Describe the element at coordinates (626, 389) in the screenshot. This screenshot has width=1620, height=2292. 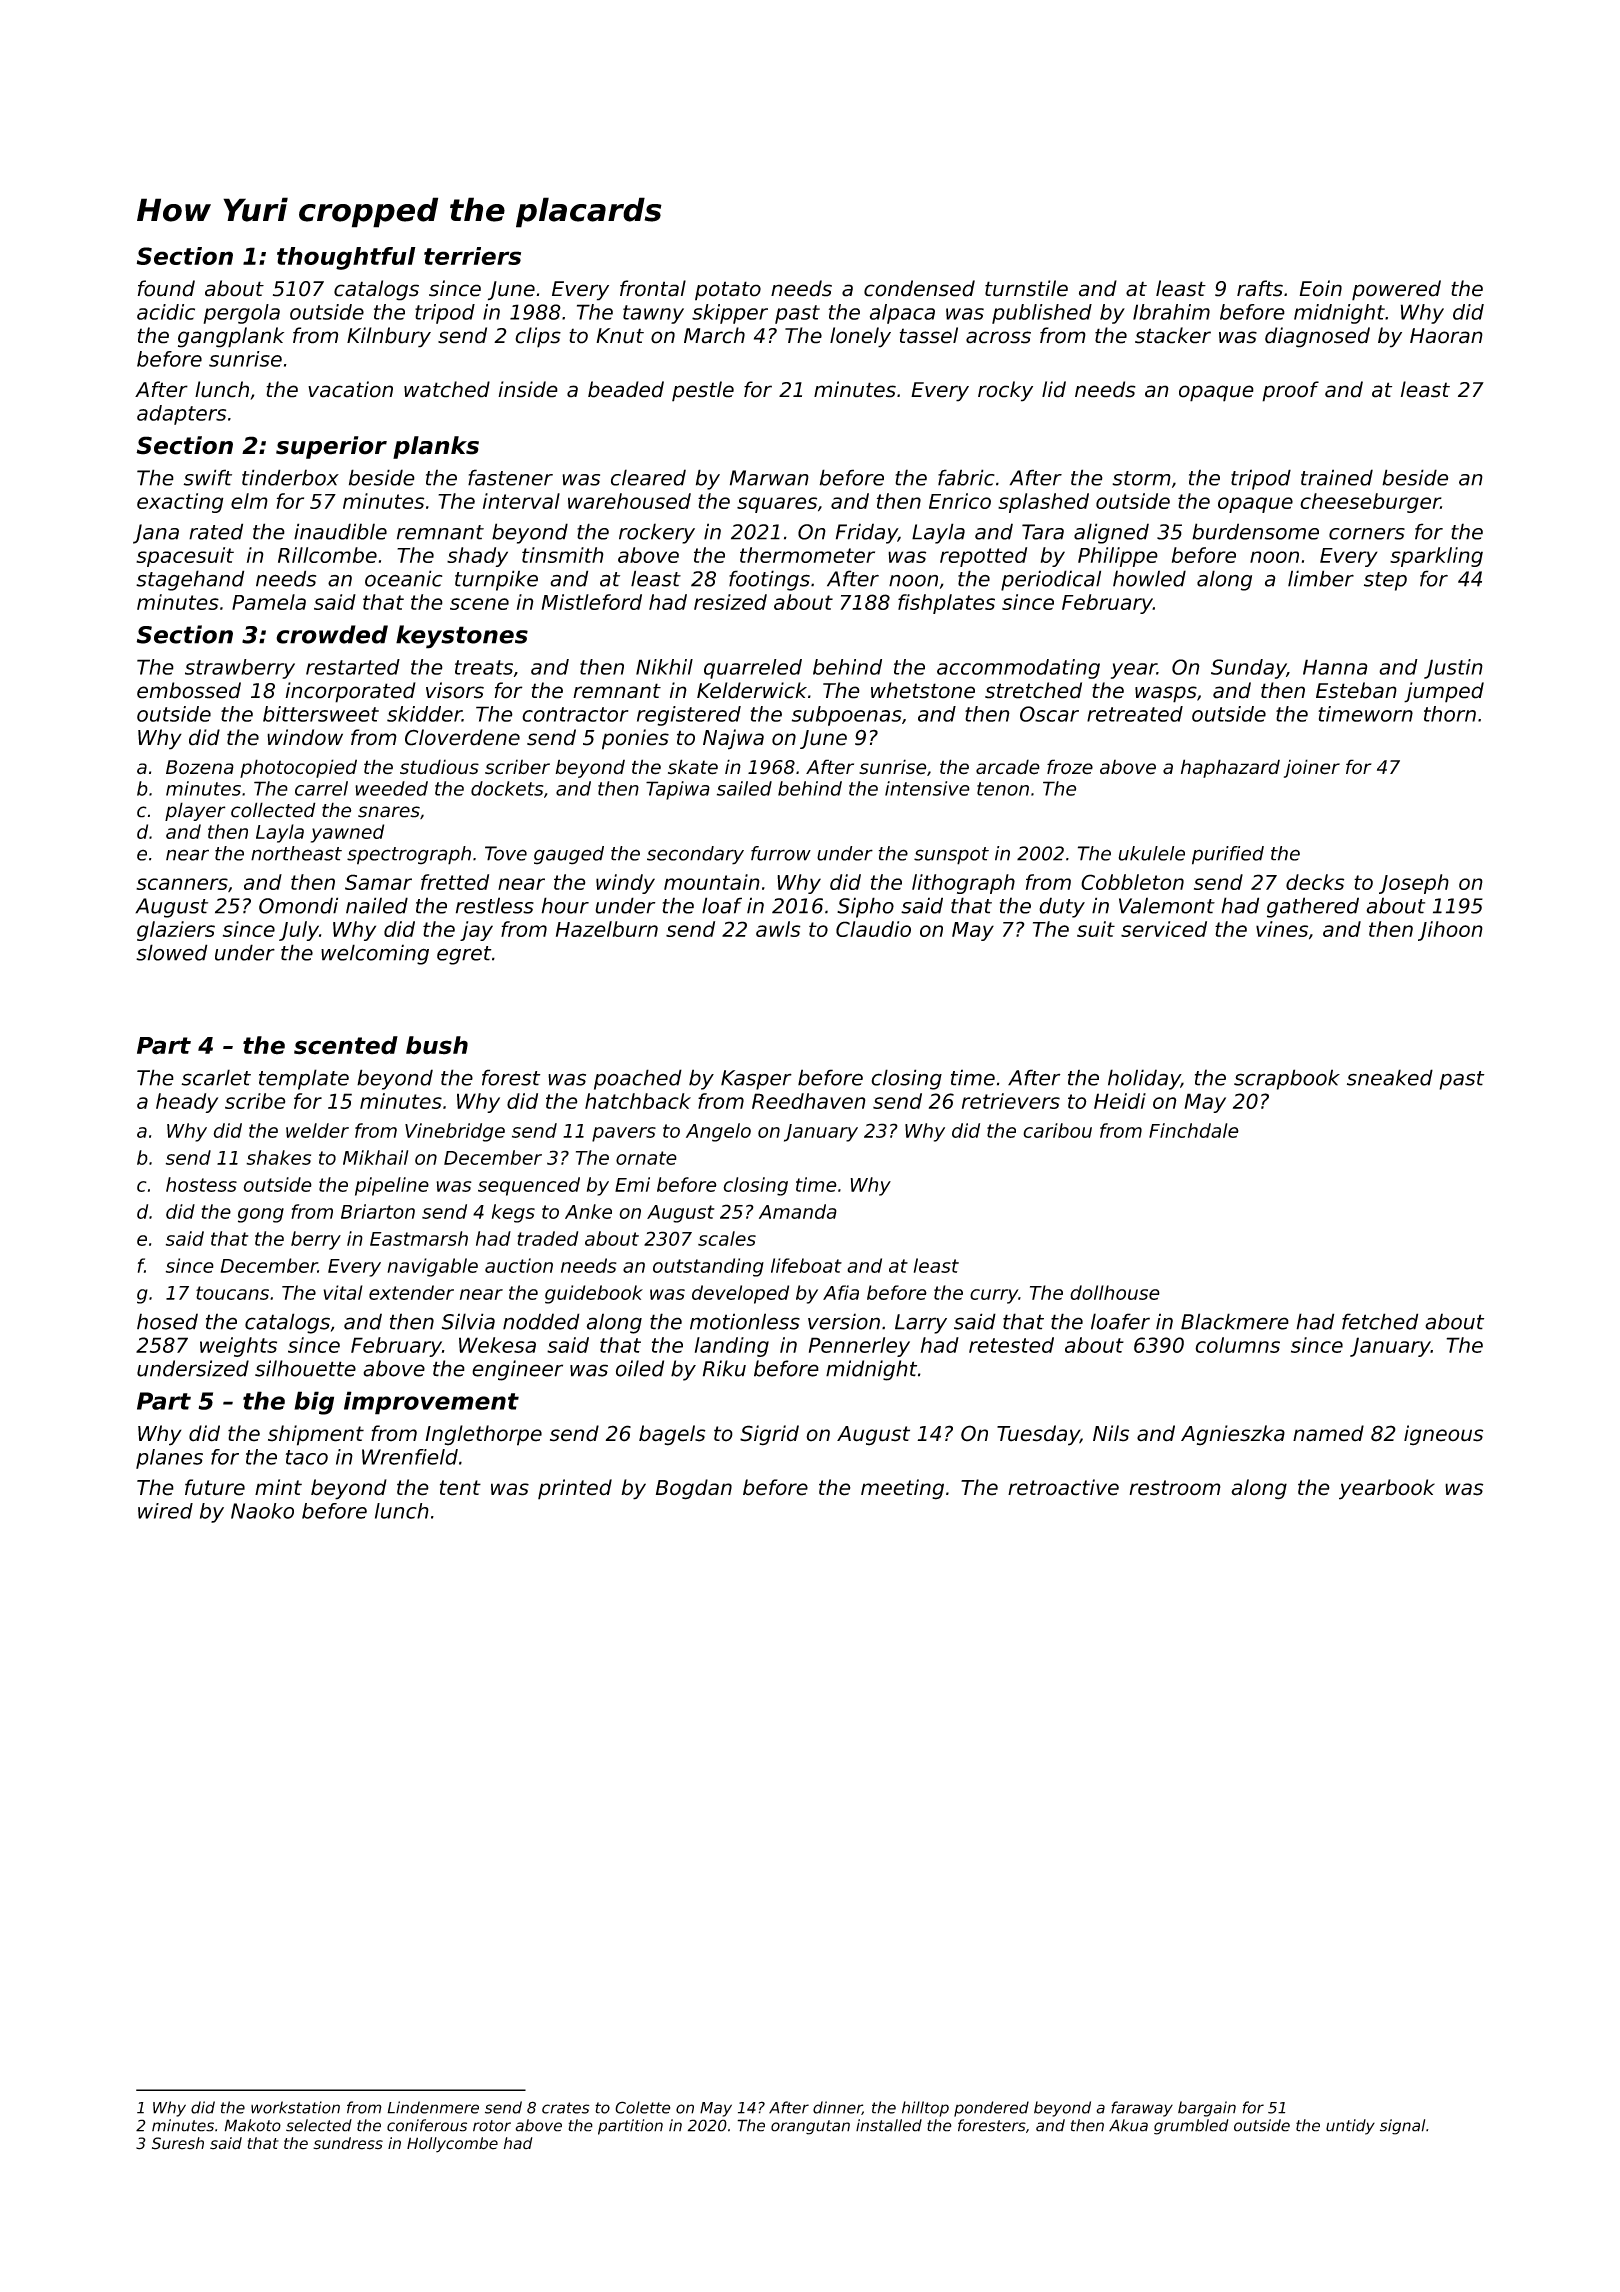
I see `beaded` at that location.
